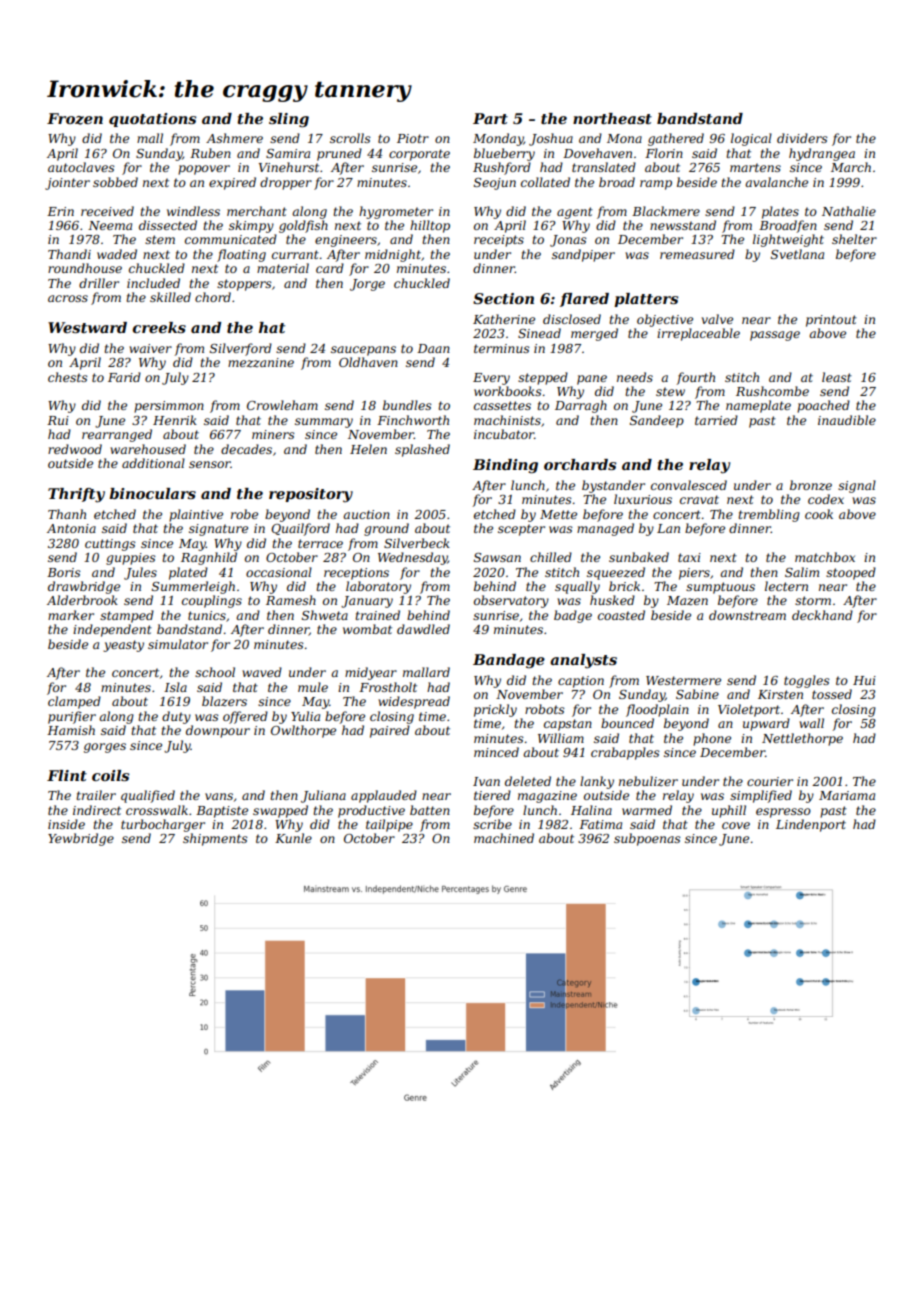 This screenshot has width=924, height=1308. Describe the element at coordinates (378, 615) in the screenshot. I see `trained` at that location.
